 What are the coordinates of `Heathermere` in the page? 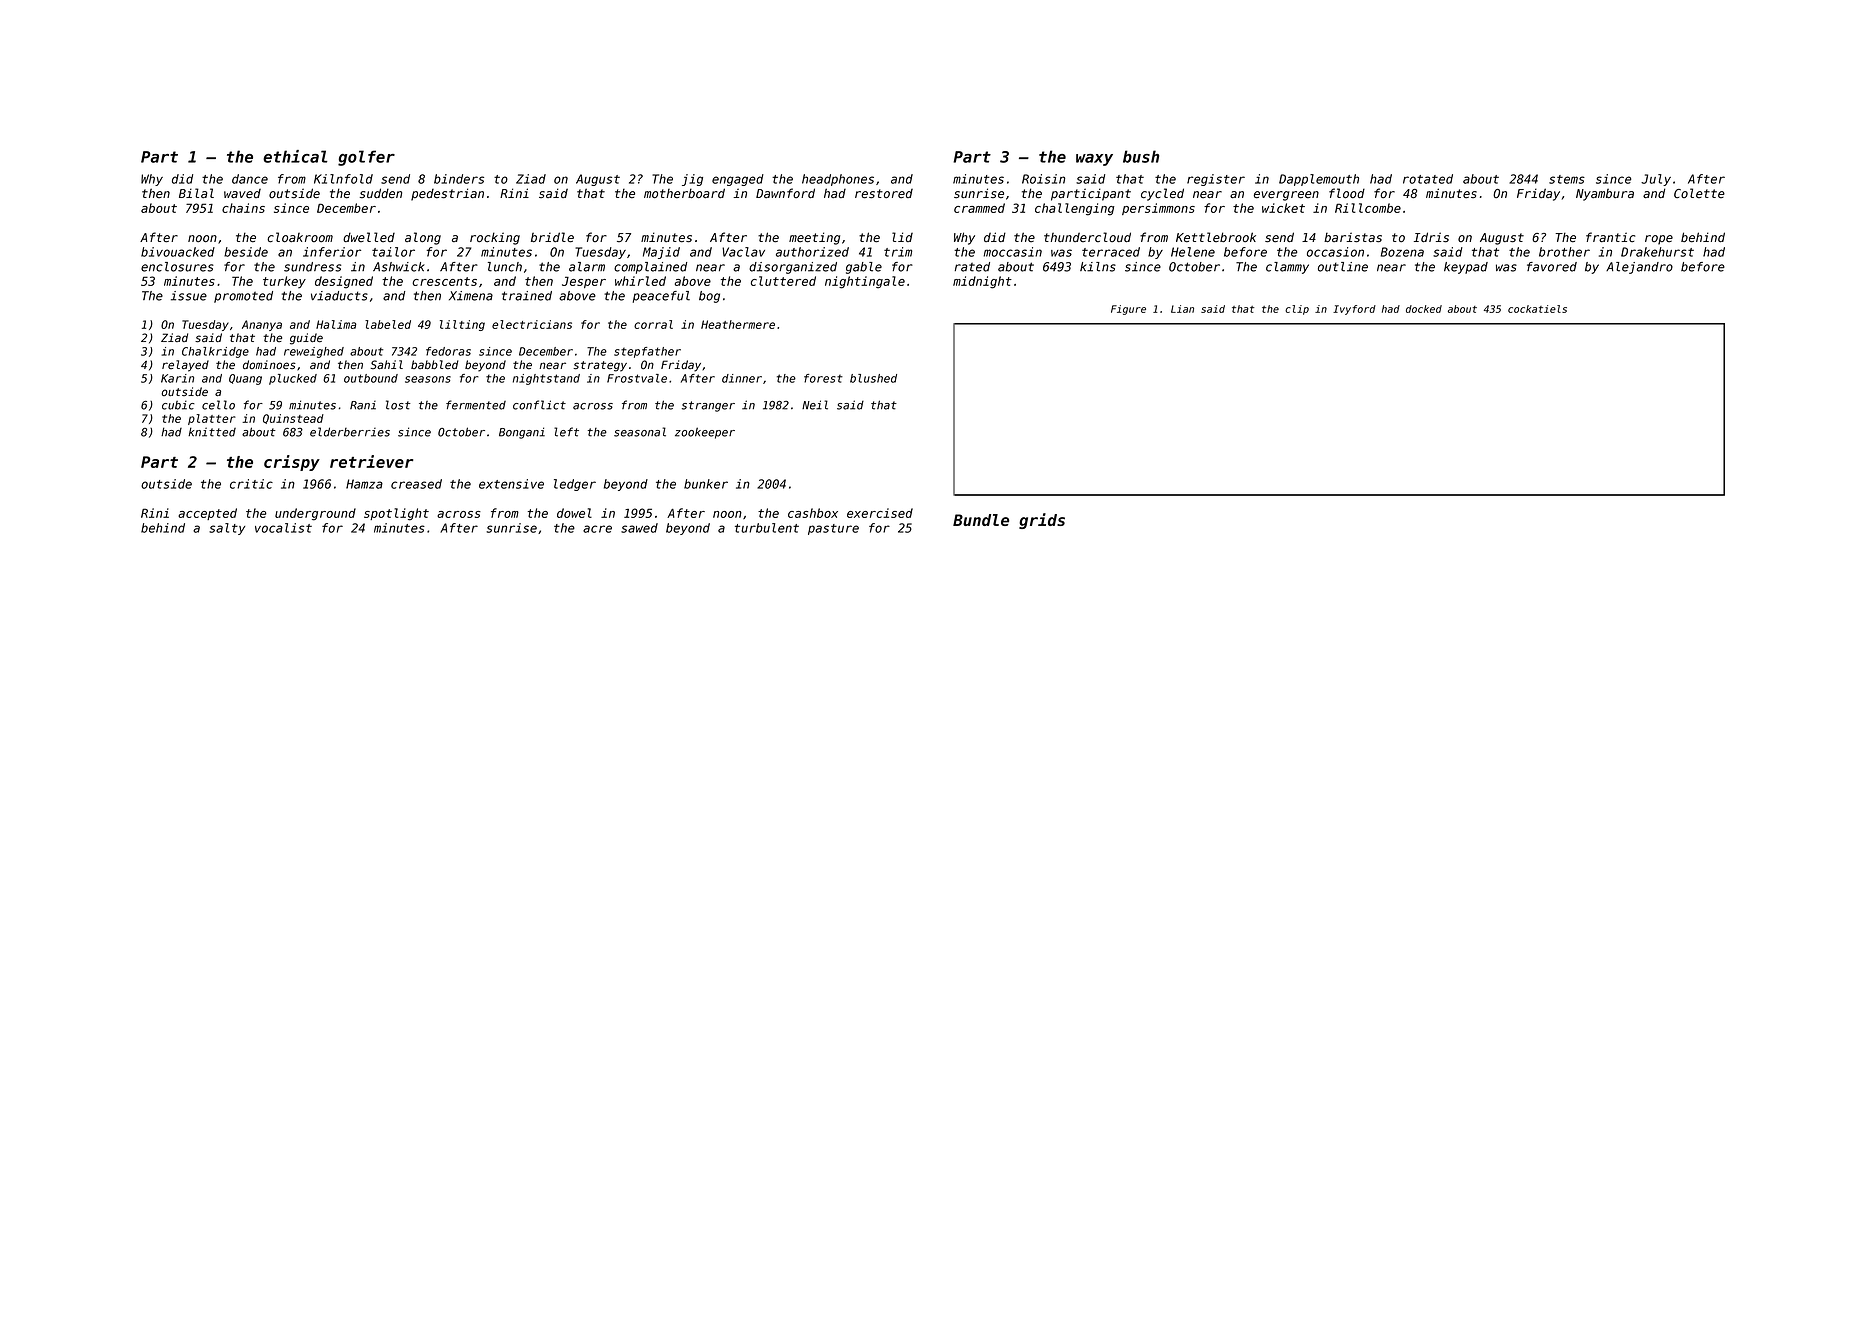 It's located at (738, 324).
